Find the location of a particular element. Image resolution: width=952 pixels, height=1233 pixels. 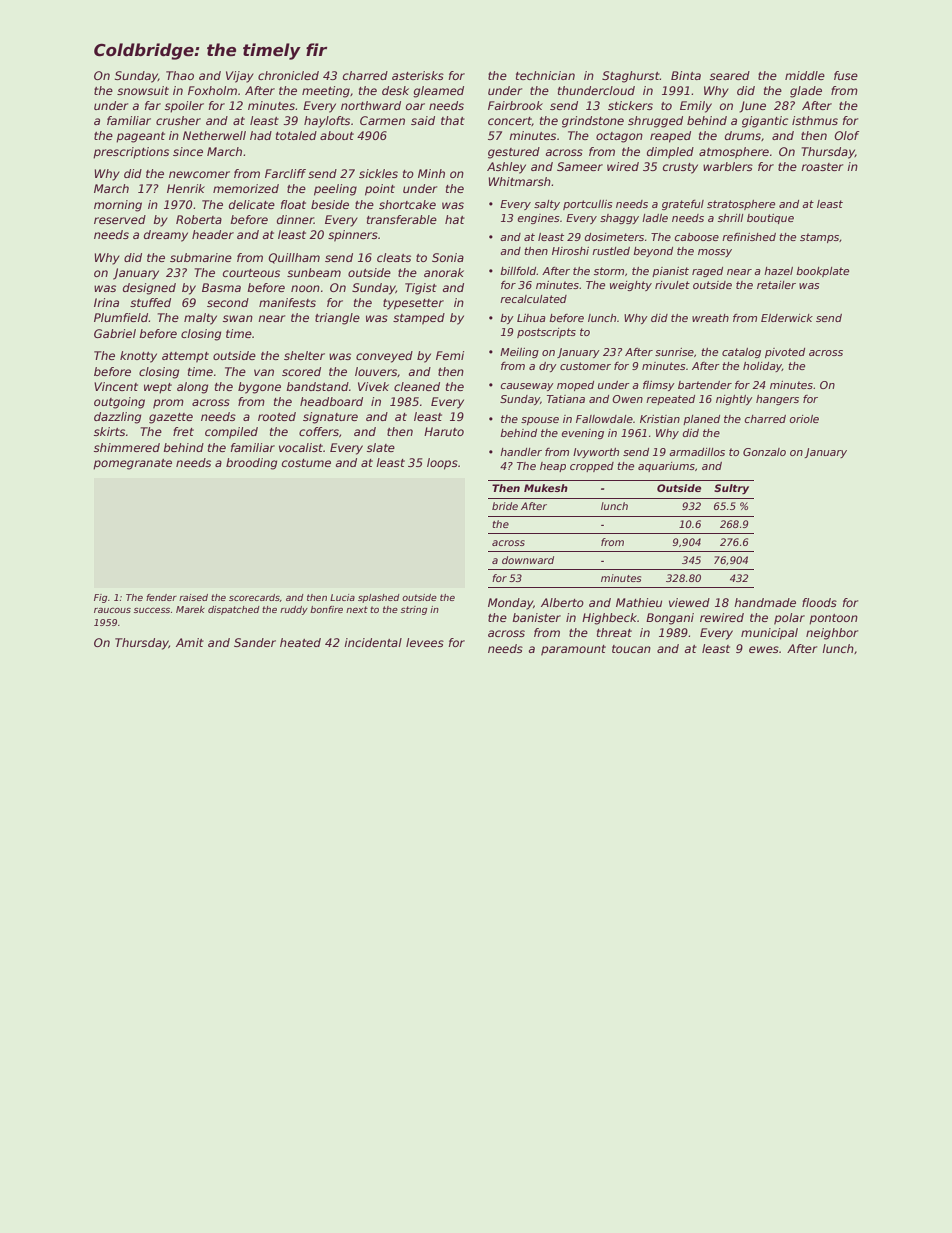

technician is located at coordinates (545, 75).
